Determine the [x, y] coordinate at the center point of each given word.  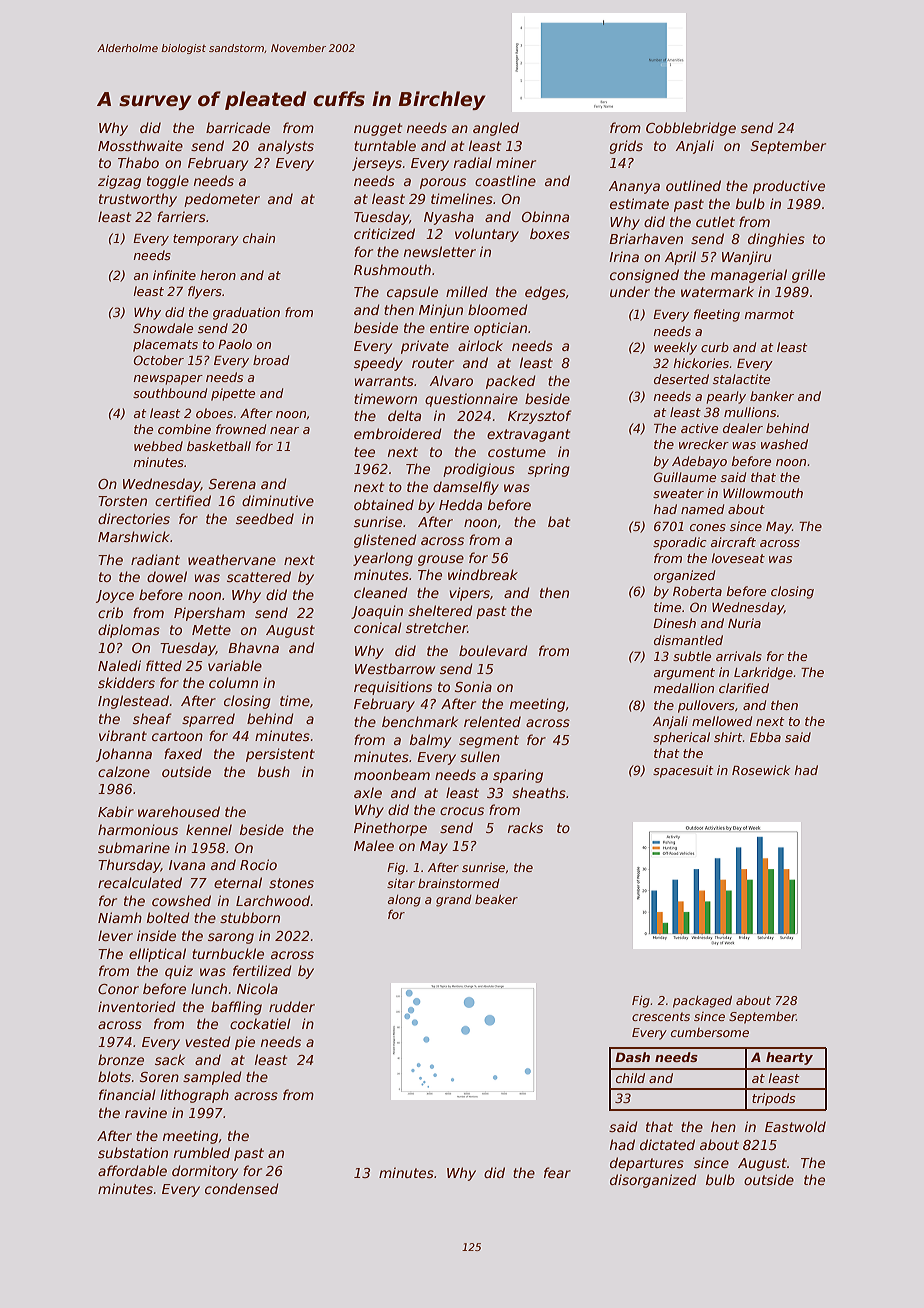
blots [114, 1076]
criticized [384, 233]
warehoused [179, 811]
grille [808, 276]
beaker [496, 899]
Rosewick [761, 770]
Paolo [235, 344]
